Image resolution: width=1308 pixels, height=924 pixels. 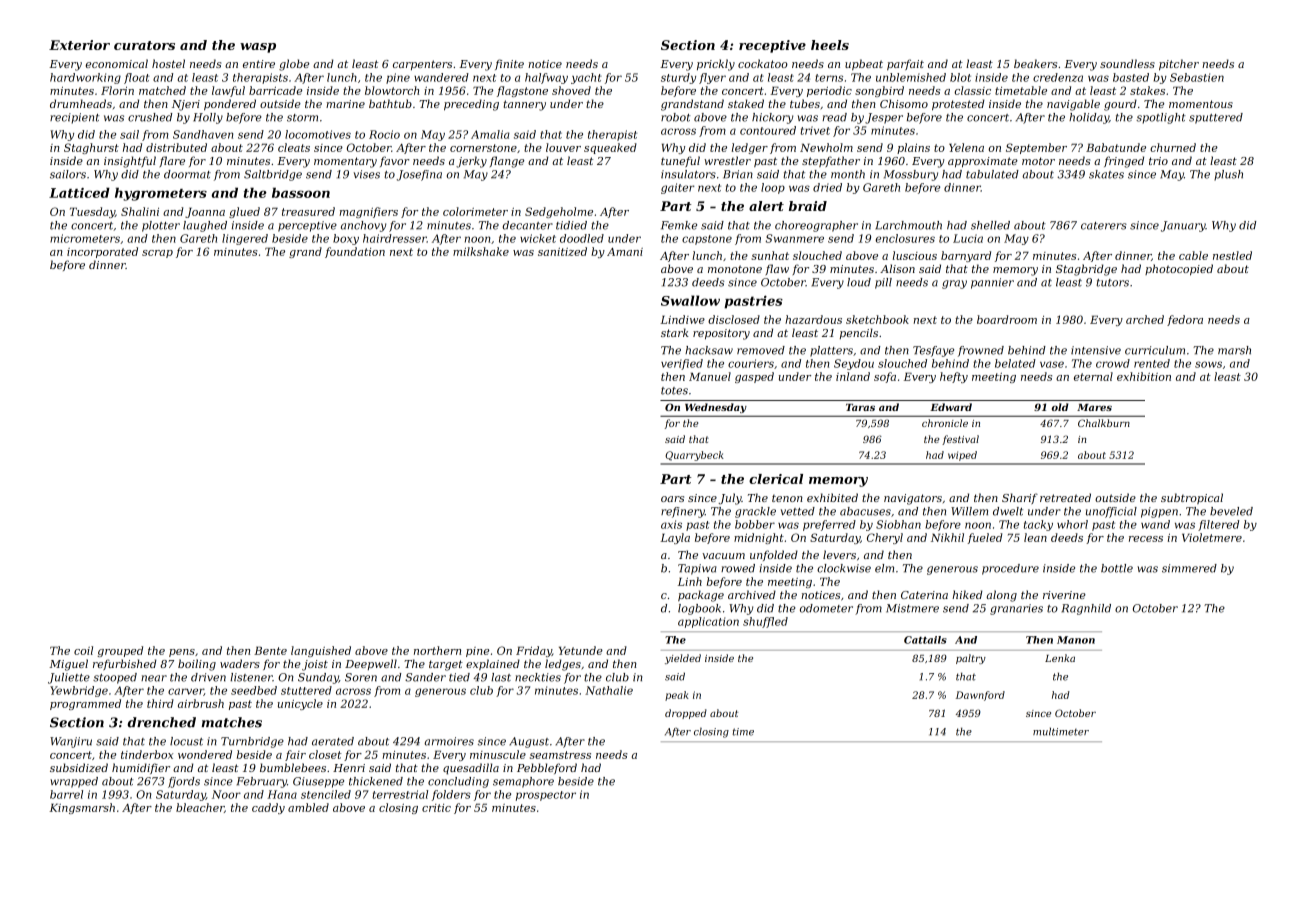 What do you see at coordinates (205, 212) in the screenshot?
I see `Joanna` at bounding box center [205, 212].
